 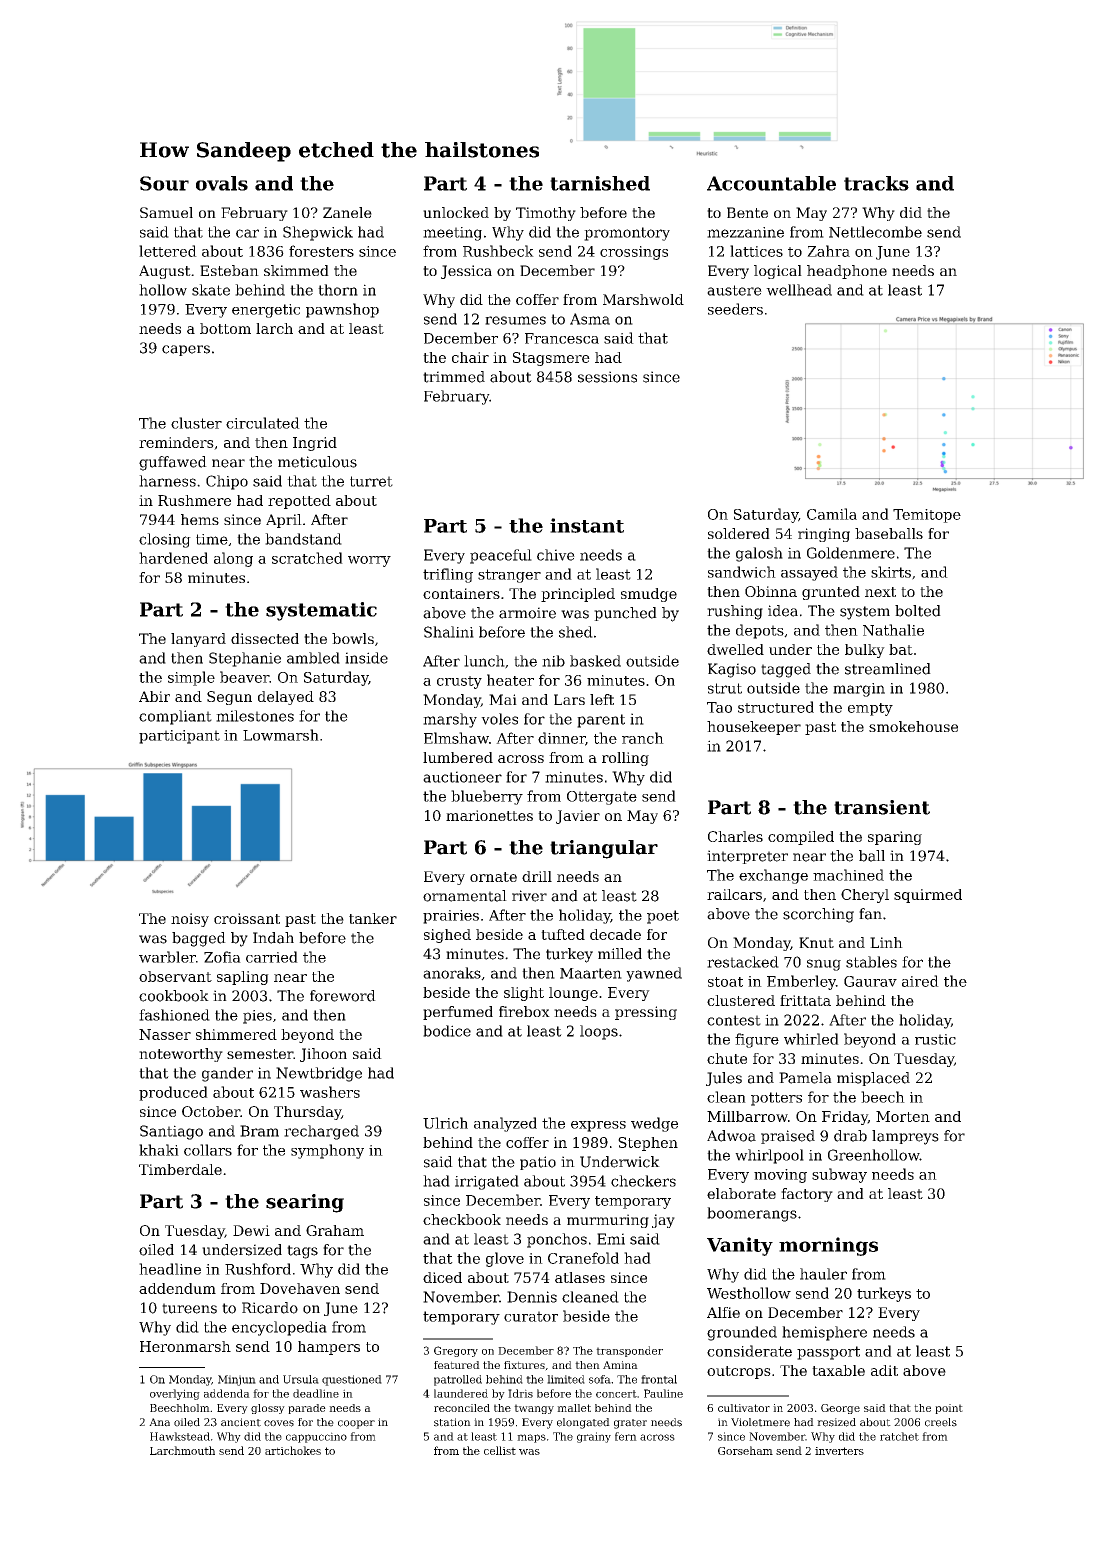 What do you see at coordinates (557, 1240) in the screenshot?
I see `ponchos` at bounding box center [557, 1240].
